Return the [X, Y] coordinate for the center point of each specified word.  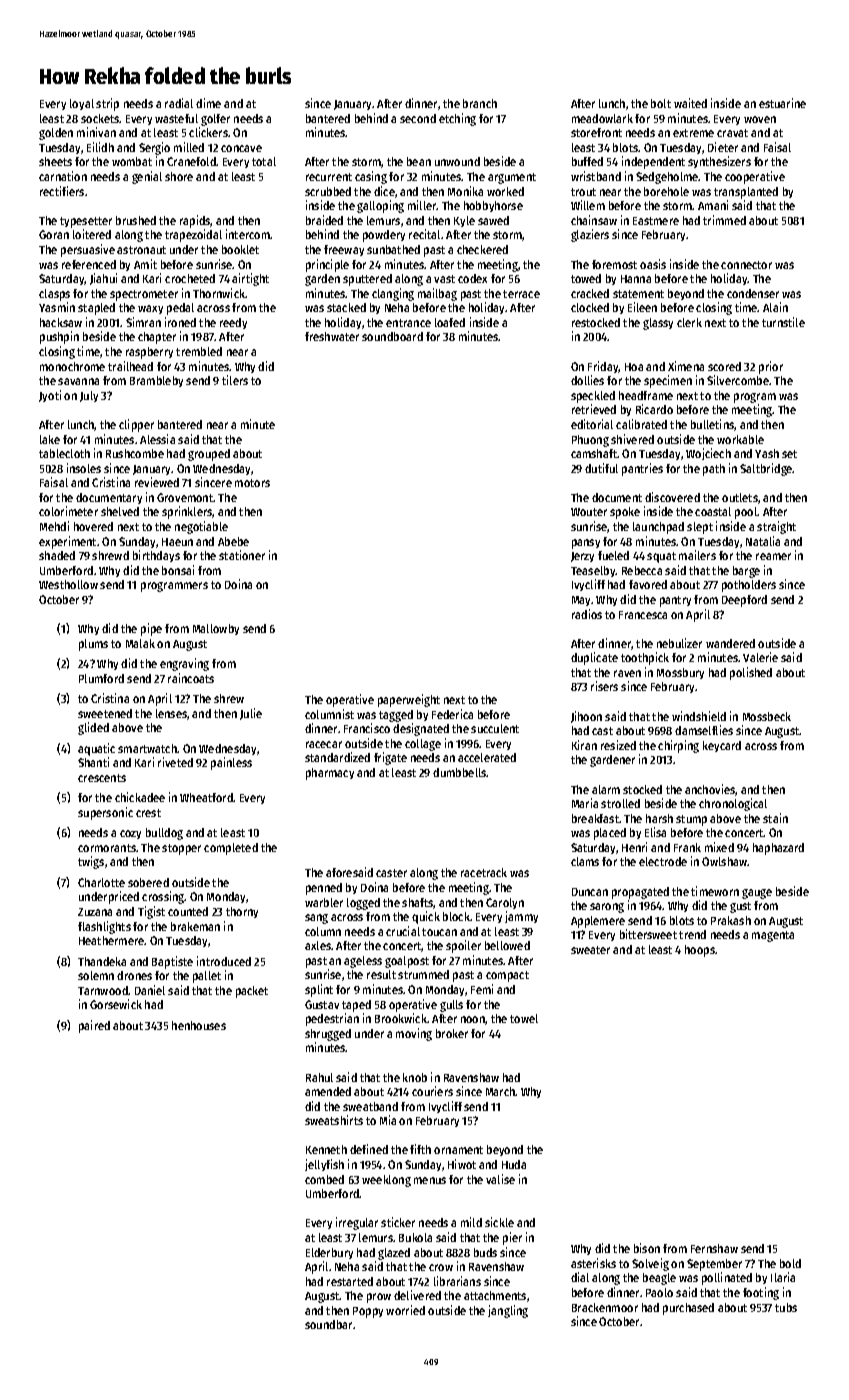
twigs [91, 862]
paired [94, 1026]
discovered [672, 497]
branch [480, 103]
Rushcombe [135, 453]
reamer [773, 556]
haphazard [778, 849]
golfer [215, 120]
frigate [390, 758]
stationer [242, 555]
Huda [514, 1164]
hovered [93, 526]
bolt [661, 103]
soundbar [328, 1324]
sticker [398, 1222]
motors [252, 483]
